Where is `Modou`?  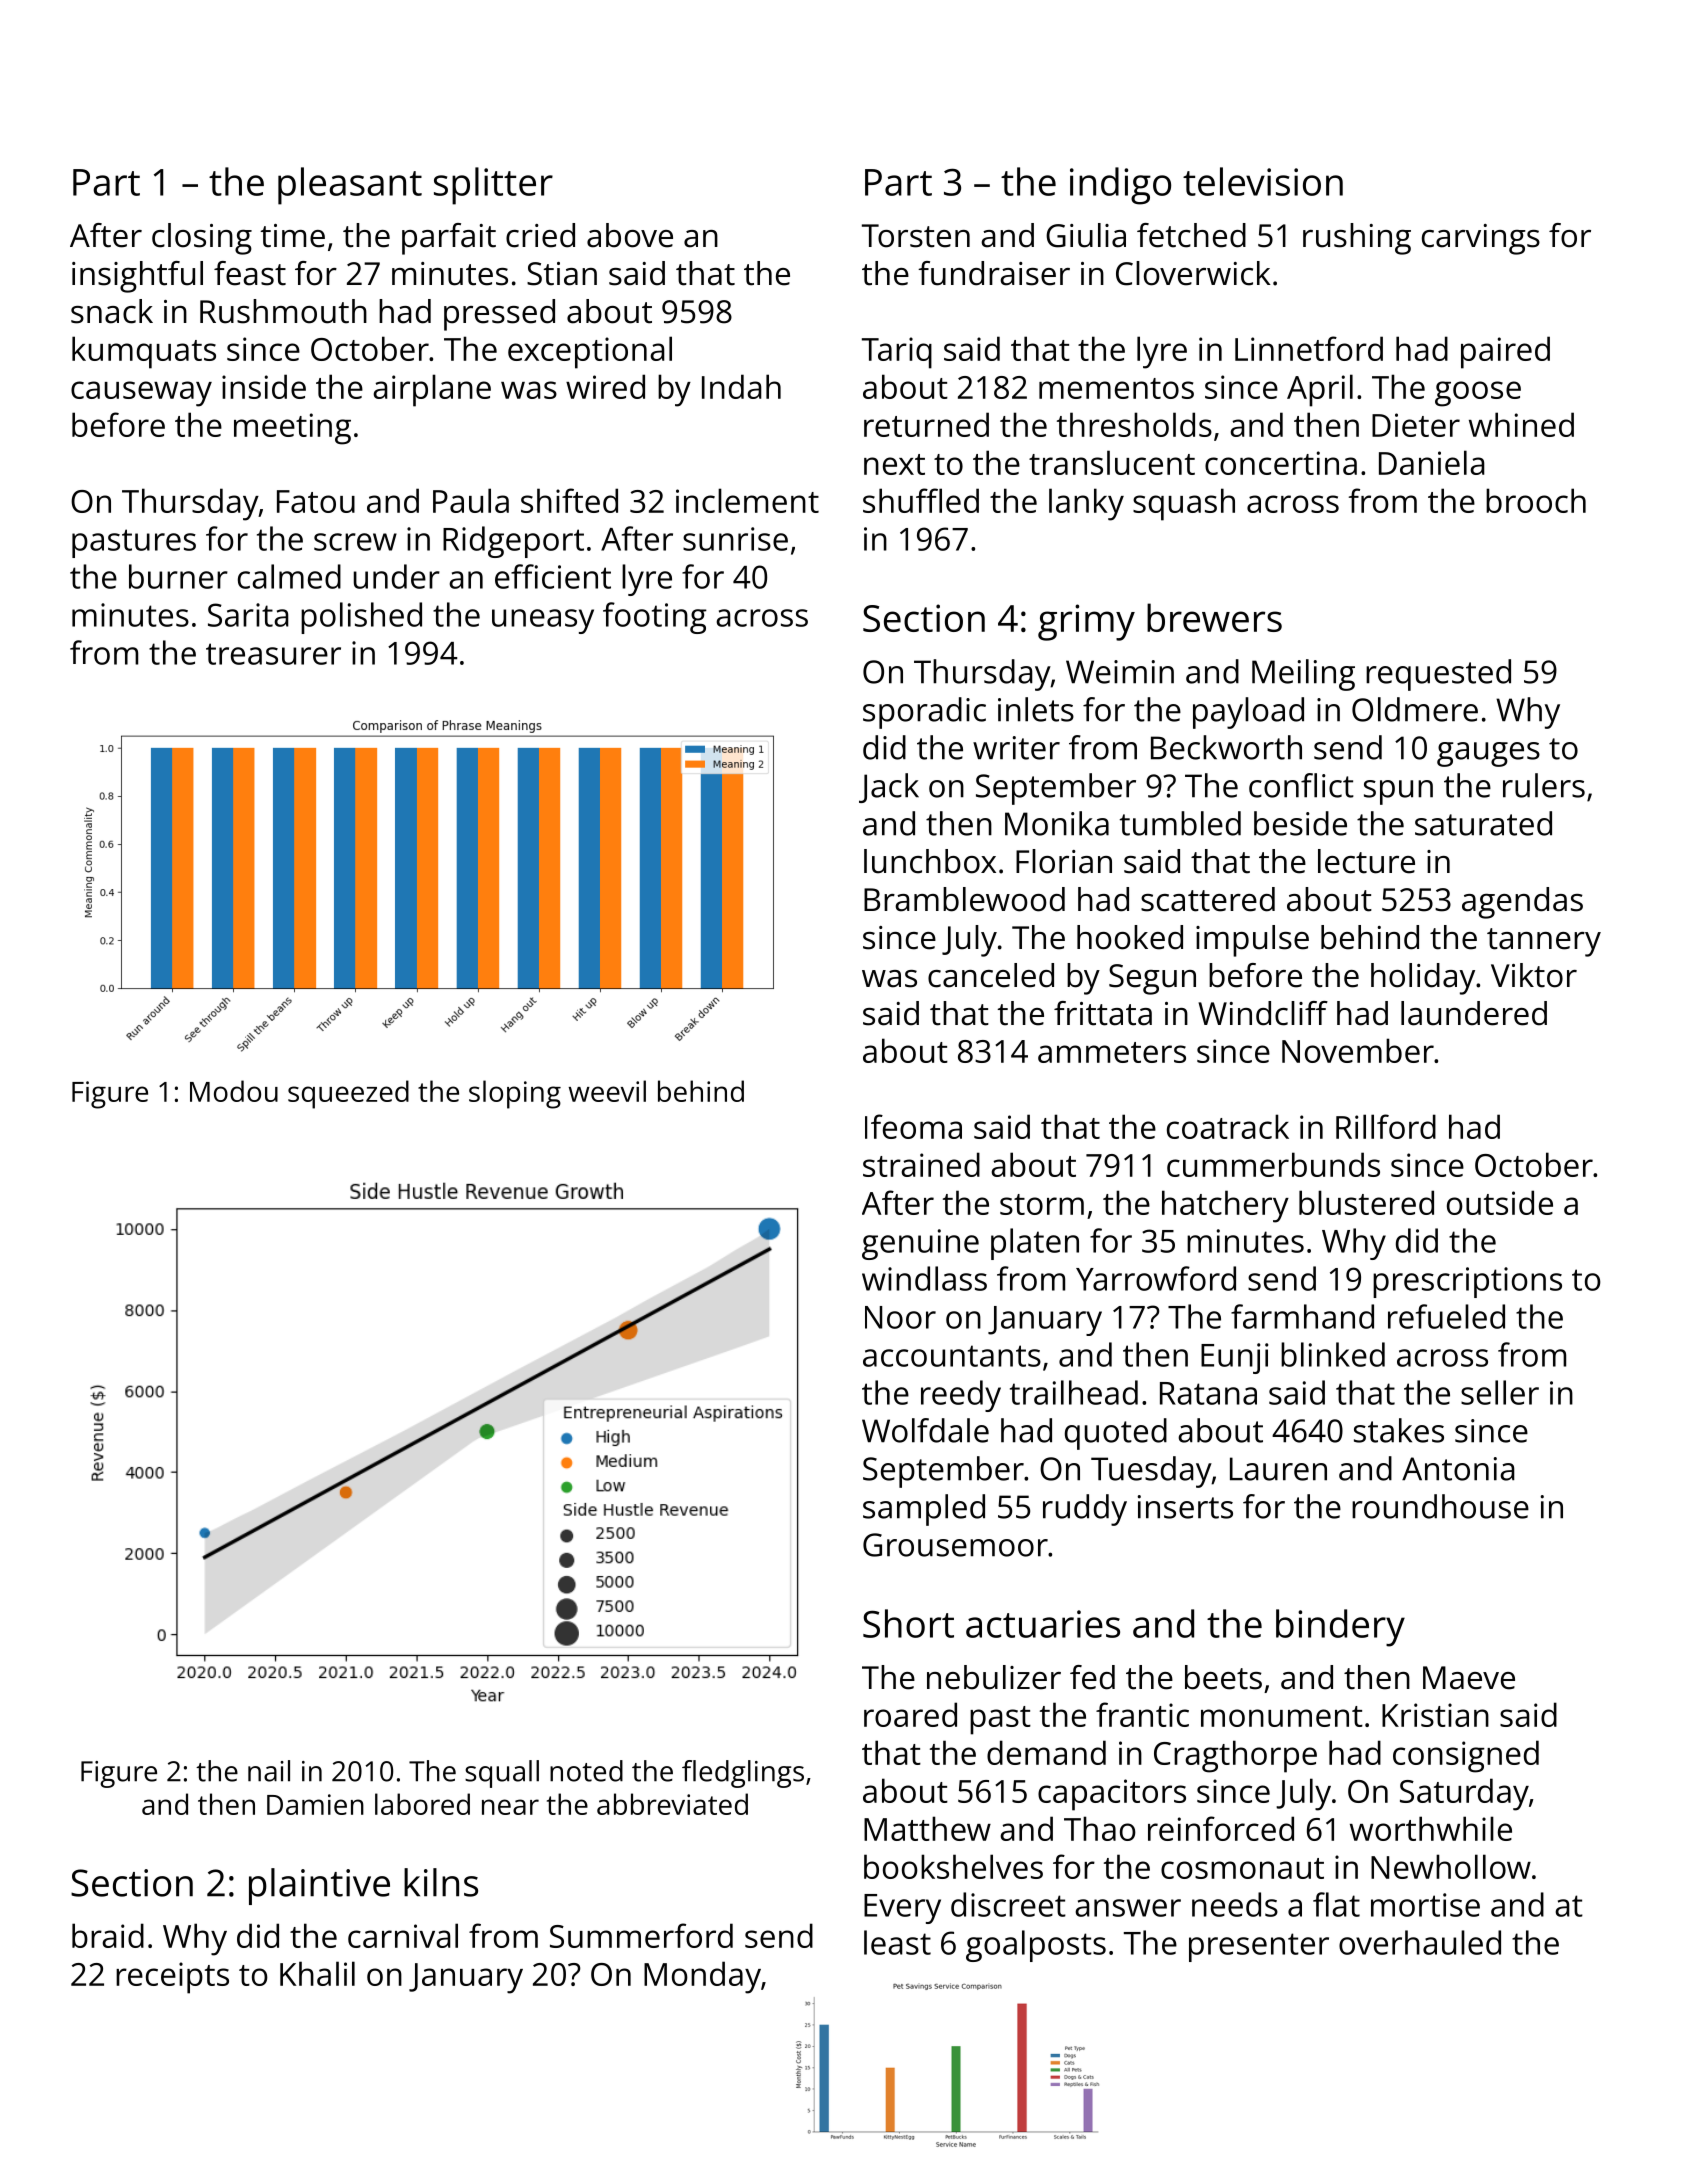
Modou is located at coordinates (234, 1091).
